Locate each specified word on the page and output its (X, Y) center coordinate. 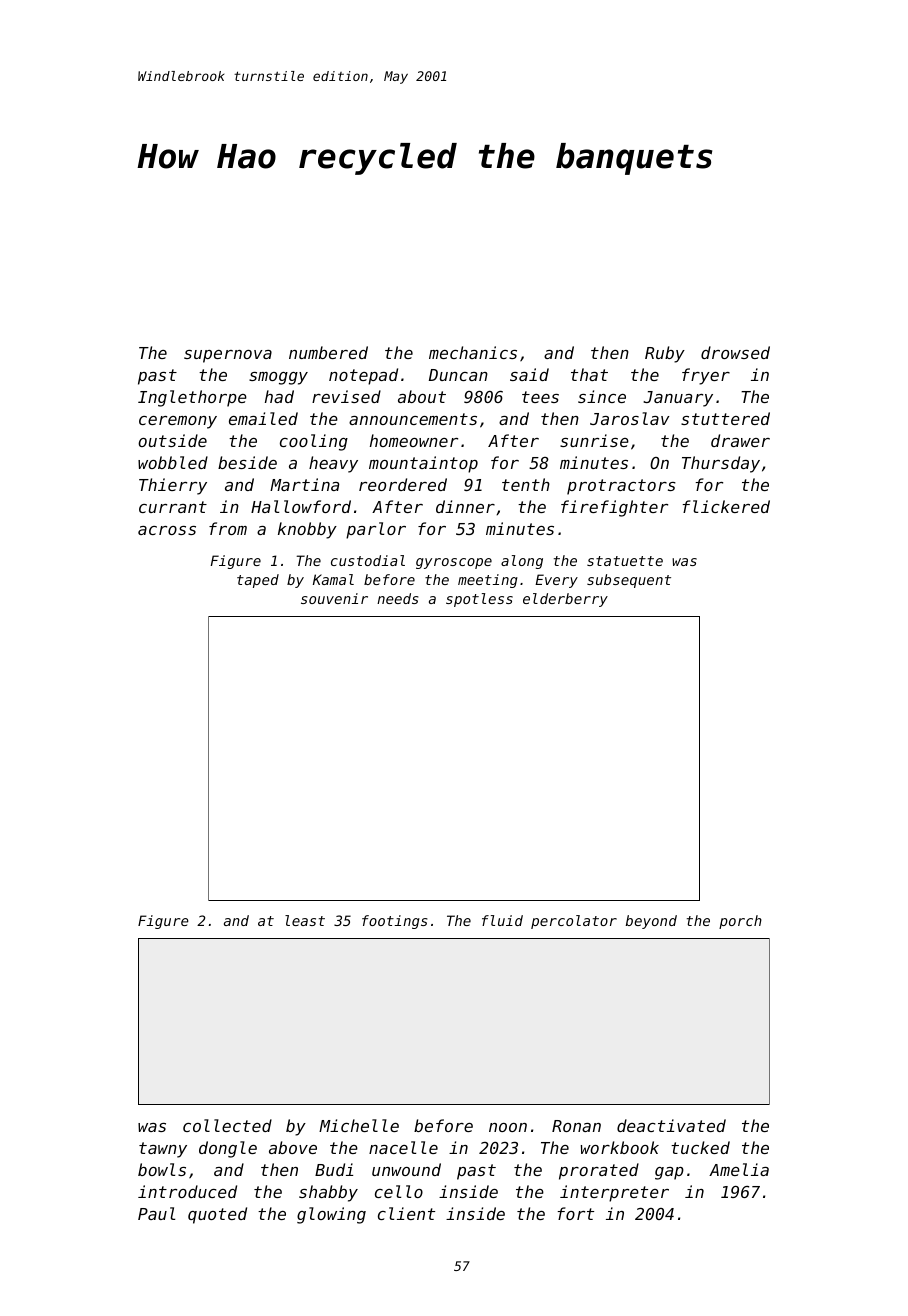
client (406, 1213)
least (305, 920)
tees (540, 397)
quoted (217, 1215)
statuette (625, 561)
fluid (502, 920)
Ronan (576, 1126)
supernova (228, 356)
